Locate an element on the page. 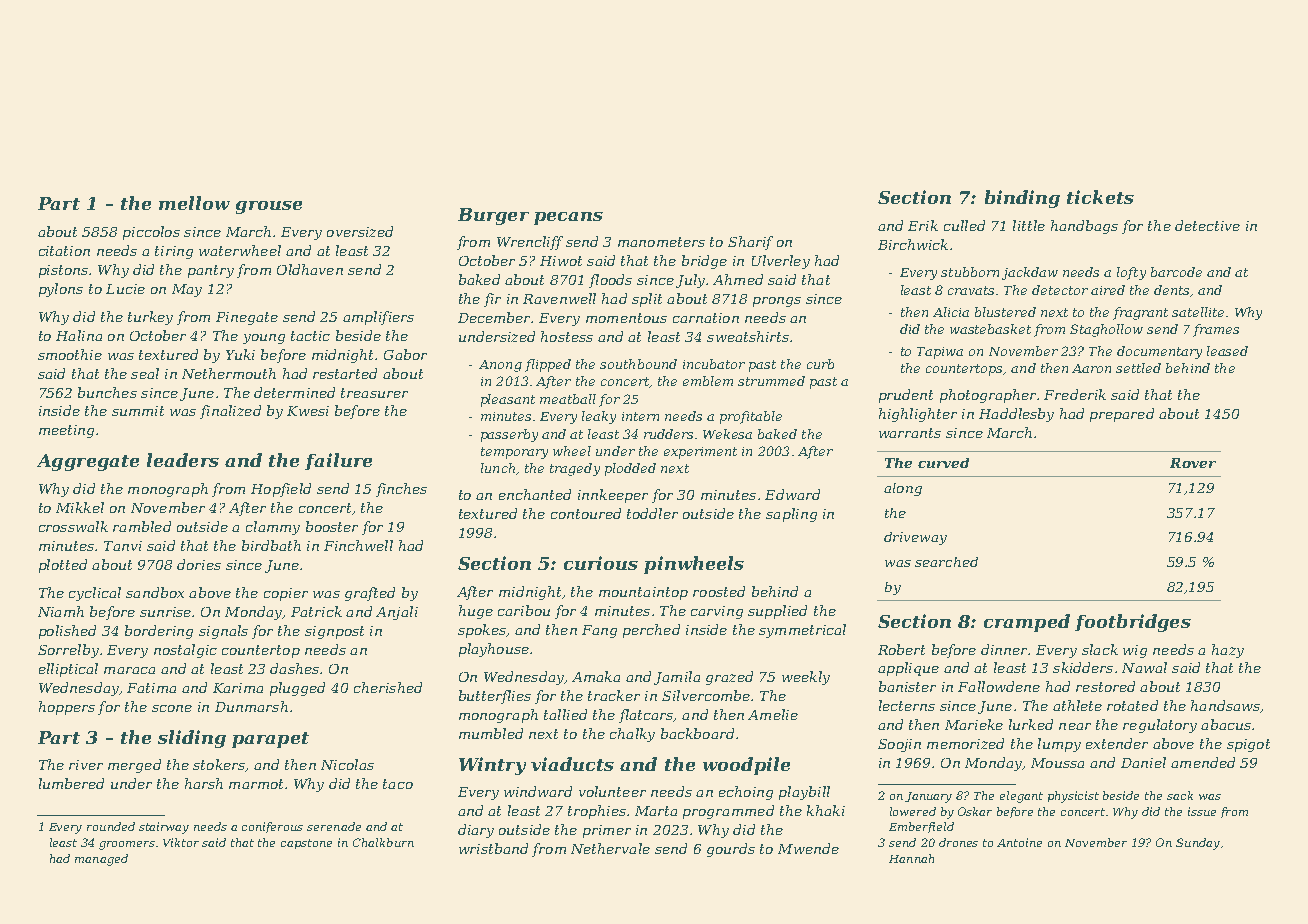  Hopfield is located at coordinates (281, 490).
